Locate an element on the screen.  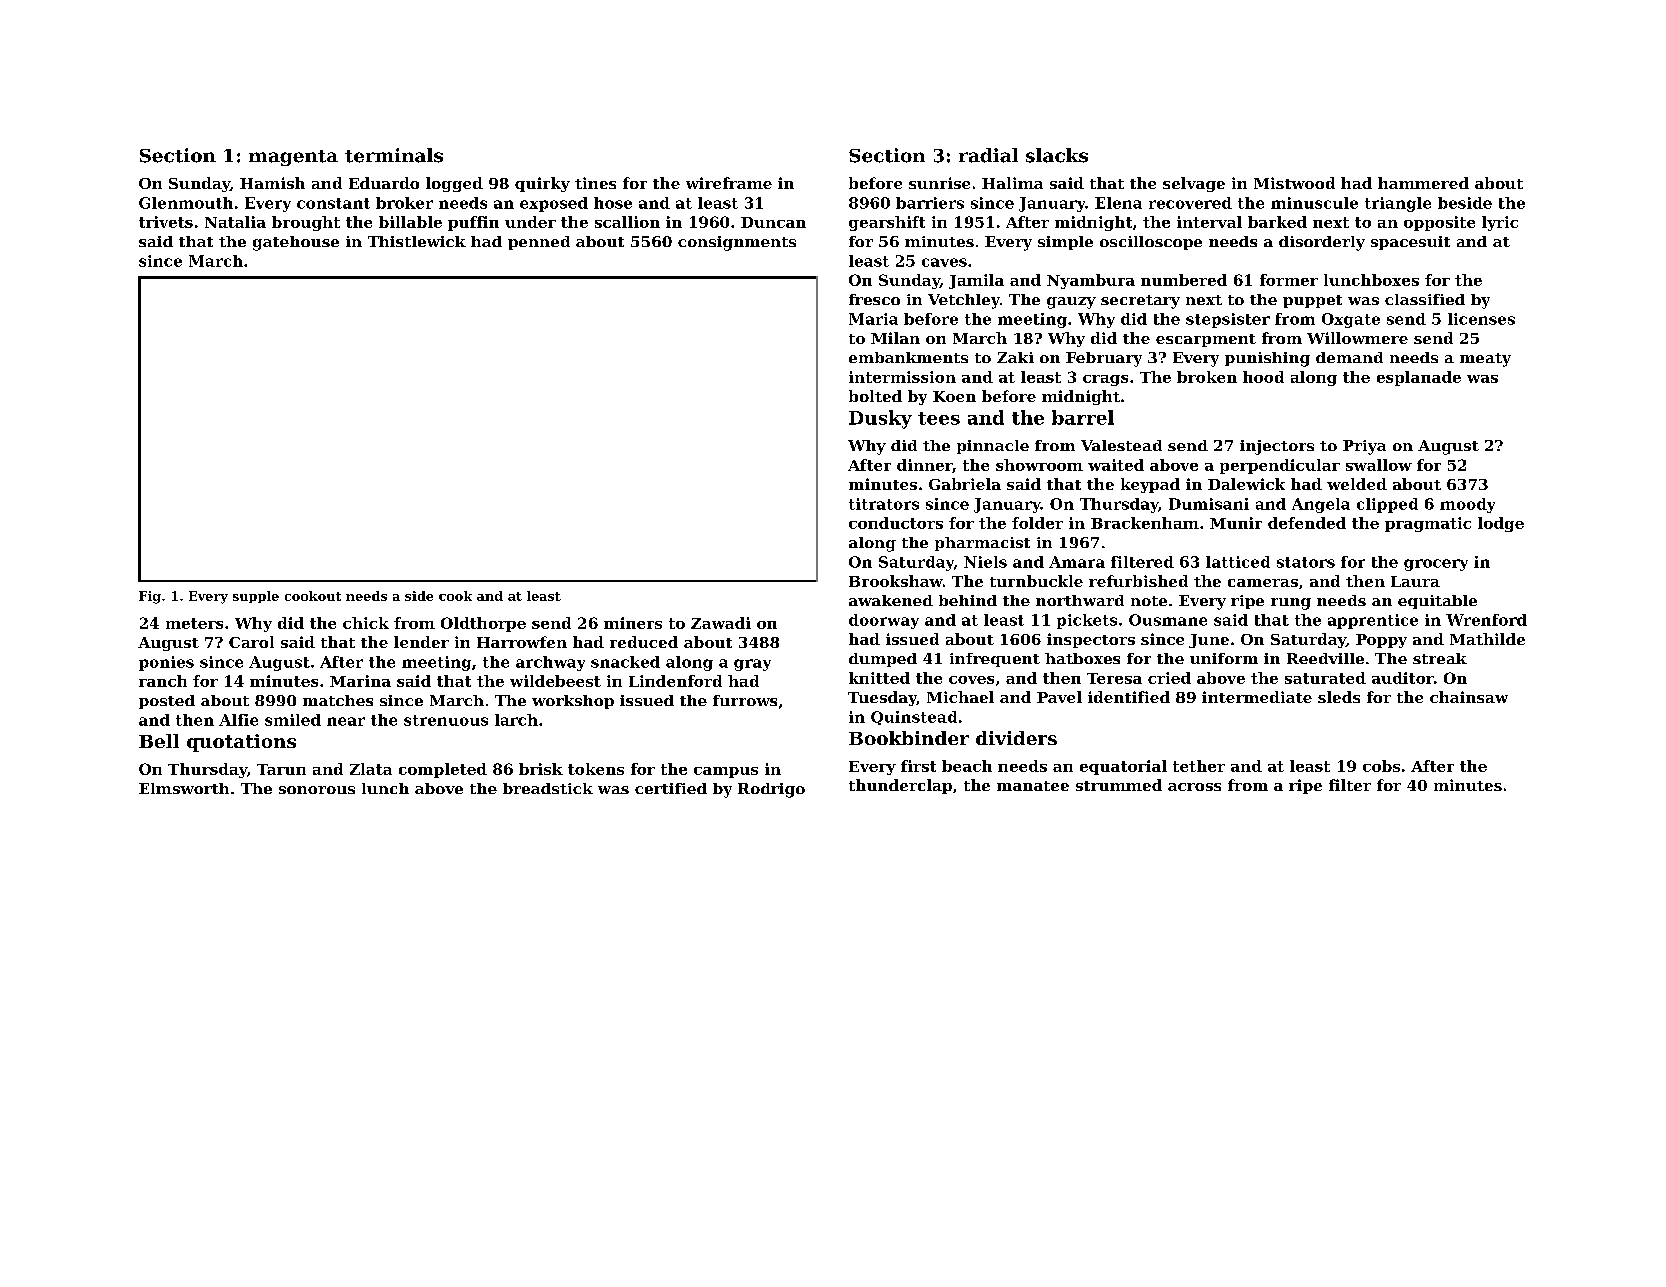
Dalewick is located at coordinates (1246, 484).
